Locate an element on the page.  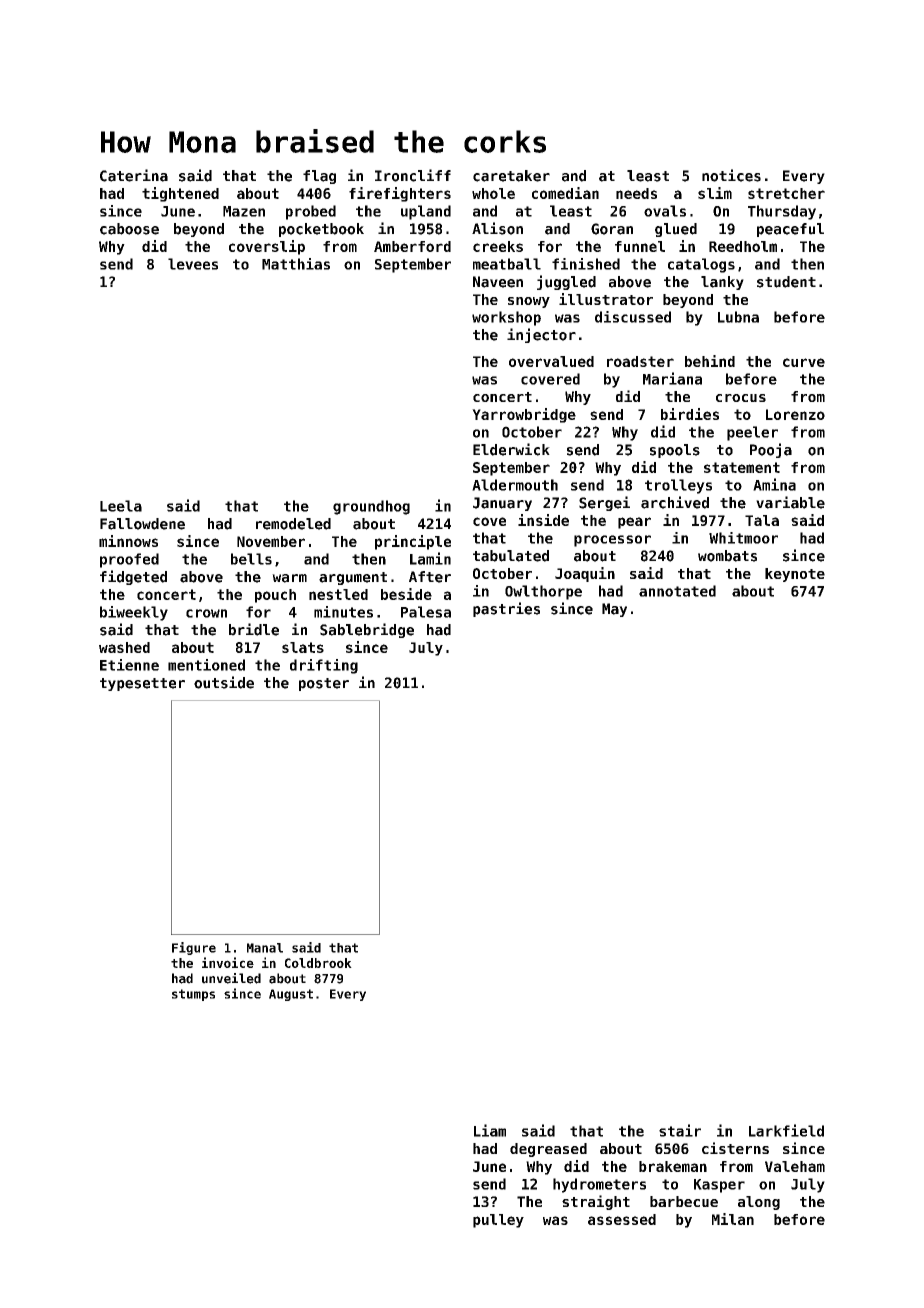
Caterina is located at coordinates (134, 175).
